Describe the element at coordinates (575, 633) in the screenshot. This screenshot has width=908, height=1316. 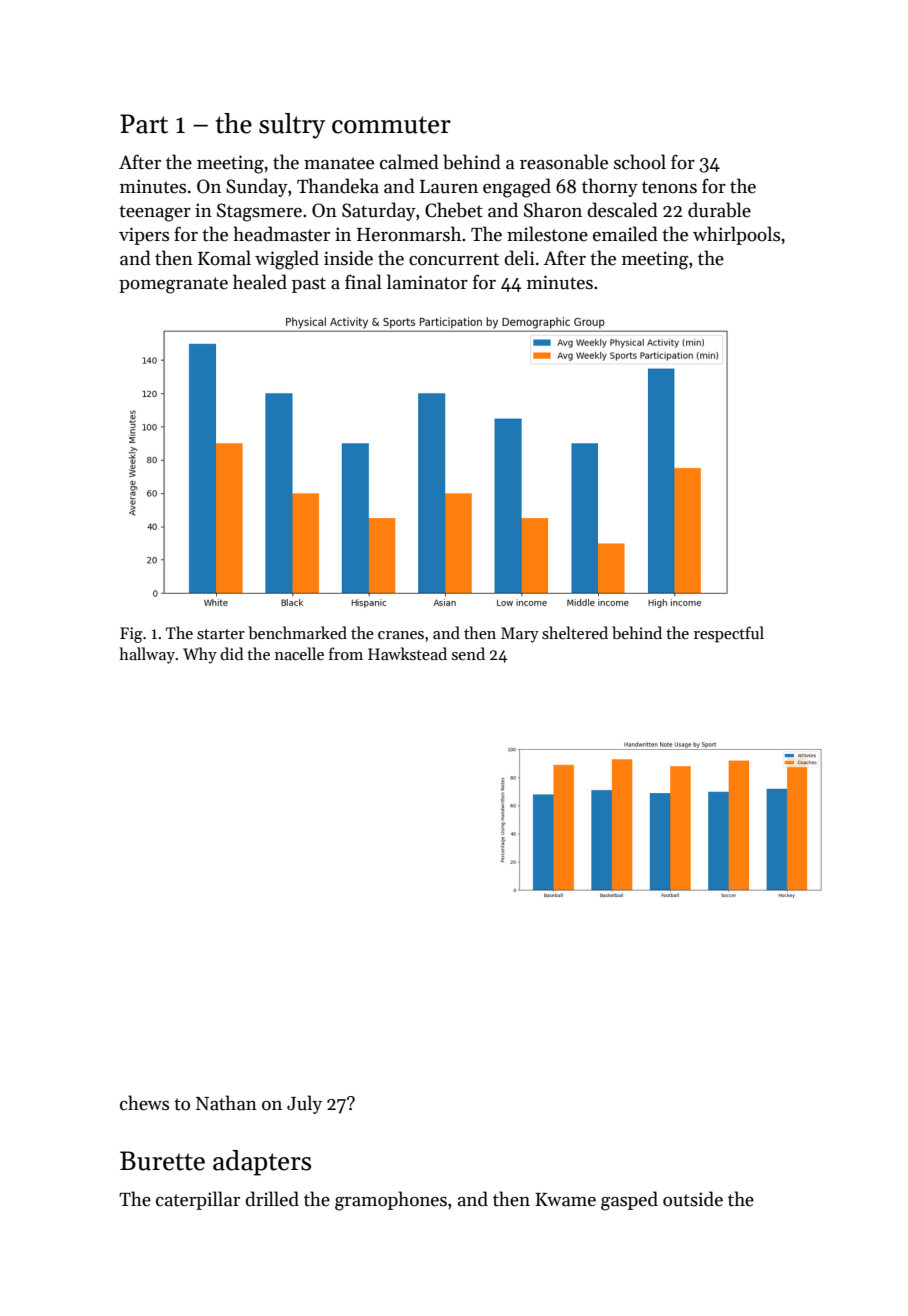
I see `sheltered` at that location.
